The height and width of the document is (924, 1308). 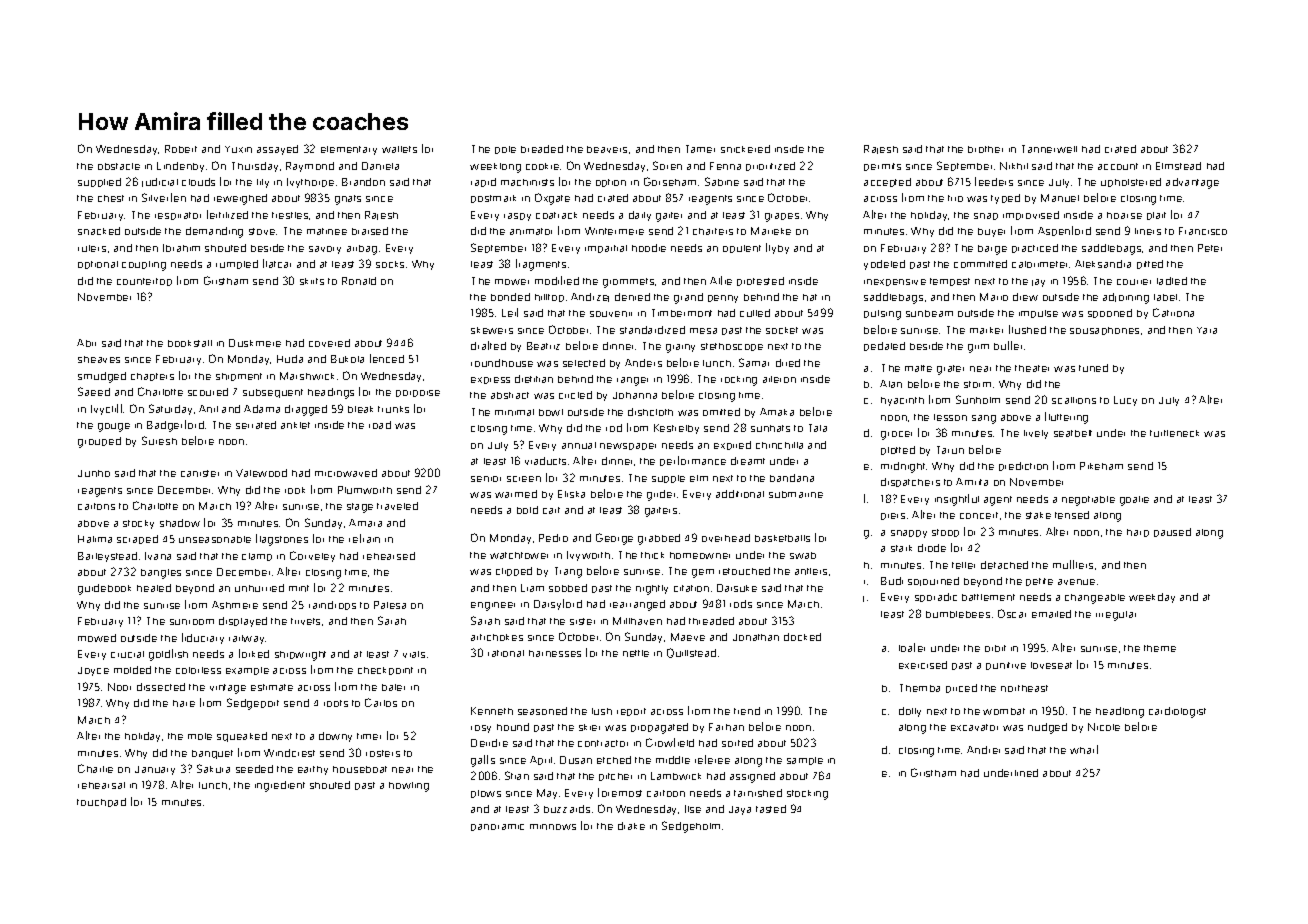 I want to click on rehearsal, so click(x=101, y=785).
